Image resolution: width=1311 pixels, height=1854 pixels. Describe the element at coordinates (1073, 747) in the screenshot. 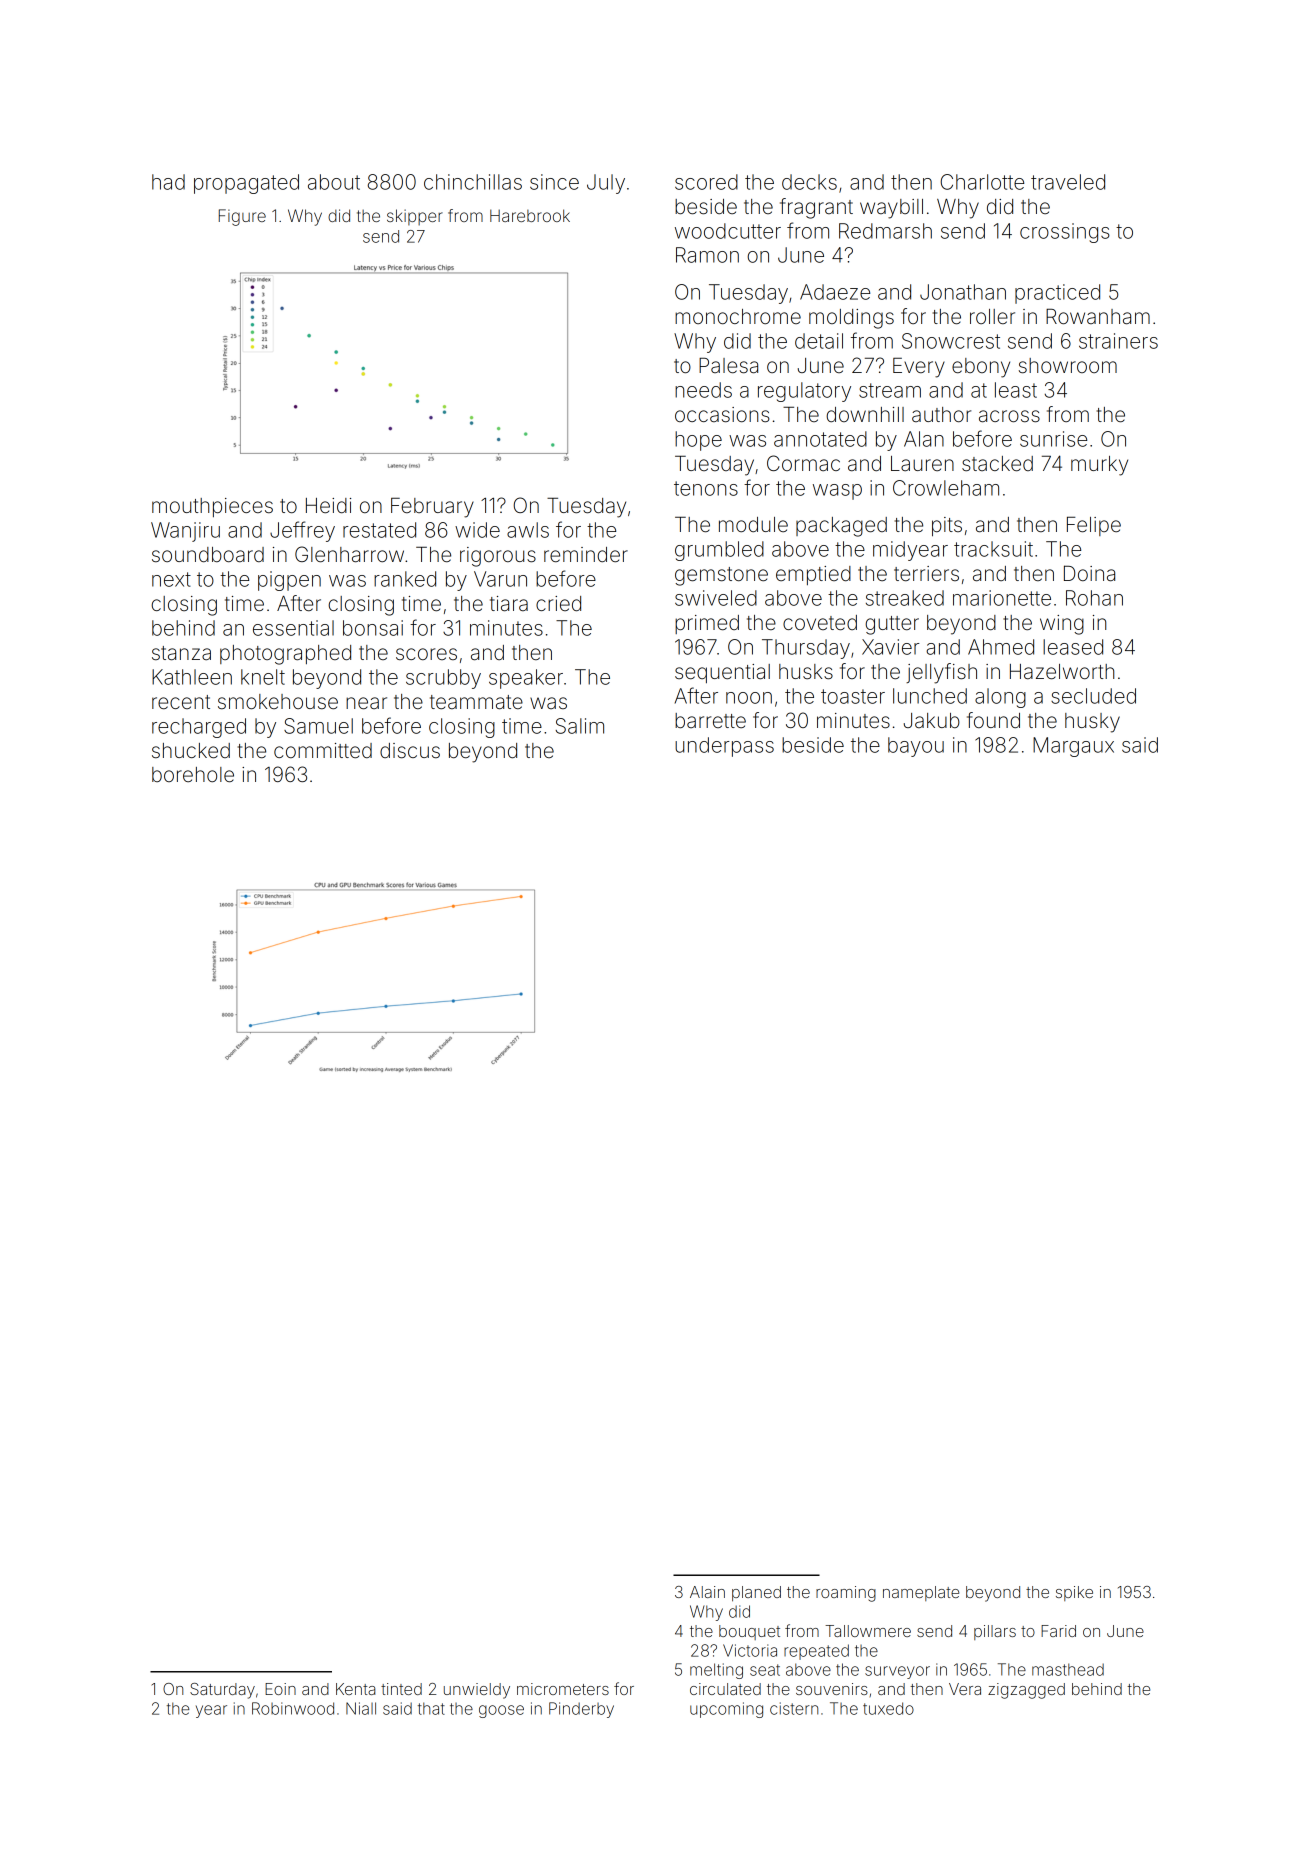

I see `Margaux` at that location.
